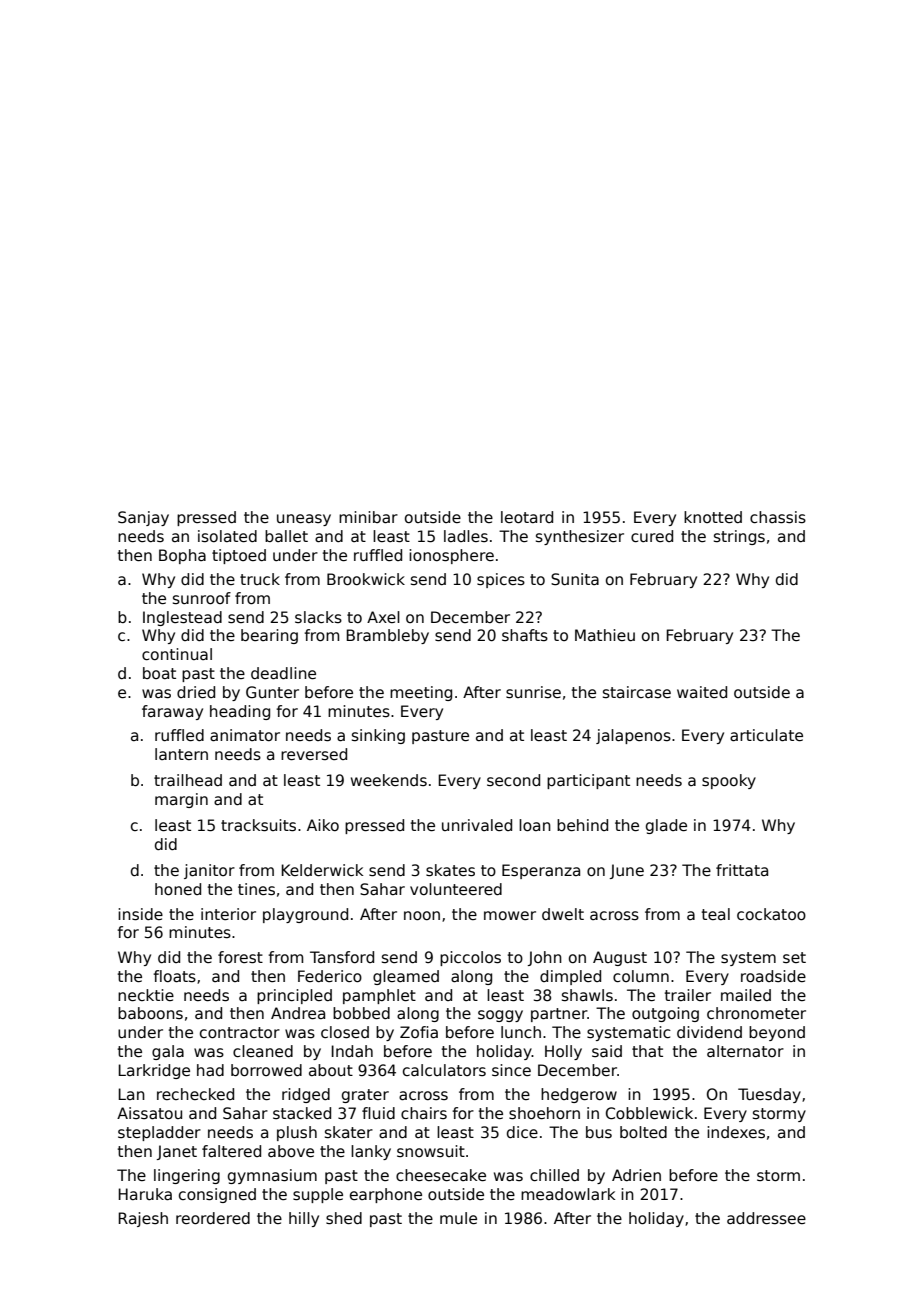 The width and height of the document is (924, 1308). What do you see at coordinates (665, 1014) in the document?
I see `outgoing` at bounding box center [665, 1014].
